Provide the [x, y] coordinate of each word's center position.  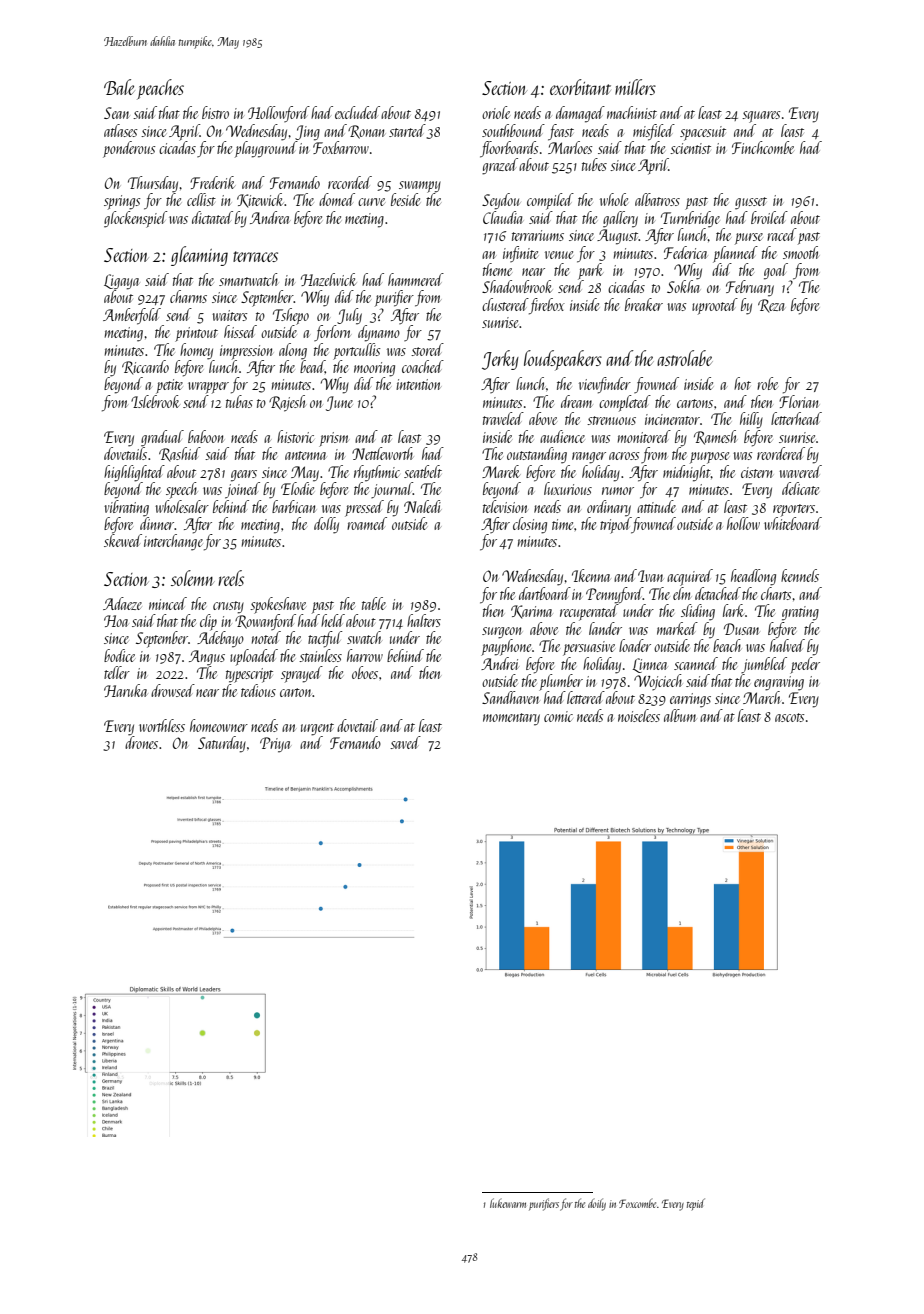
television [505, 506]
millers [635, 87]
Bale [119, 87]
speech [181, 490]
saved [405, 742]
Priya [275, 745]
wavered [800, 471]
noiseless [639, 715]
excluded [357, 112]
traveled [503, 418]
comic [558, 716]
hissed [240, 331]
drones [141, 742]
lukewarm [508, 1203]
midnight [687, 473]
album [680, 715]
